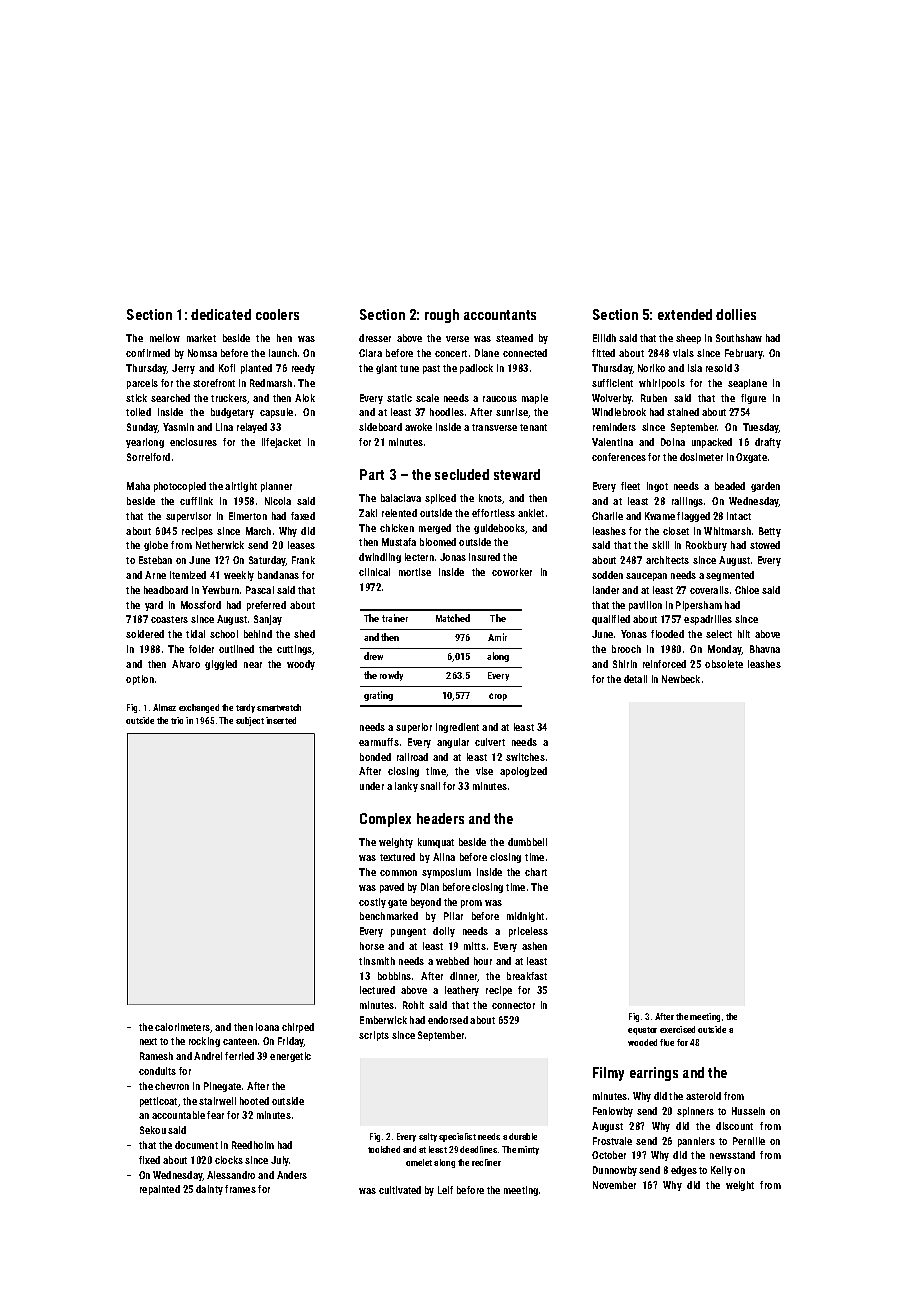 The image size is (908, 1316). What do you see at coordinates (500, 315) in the screenshot?
I see `accountants` at bounding box center [500, 315].
